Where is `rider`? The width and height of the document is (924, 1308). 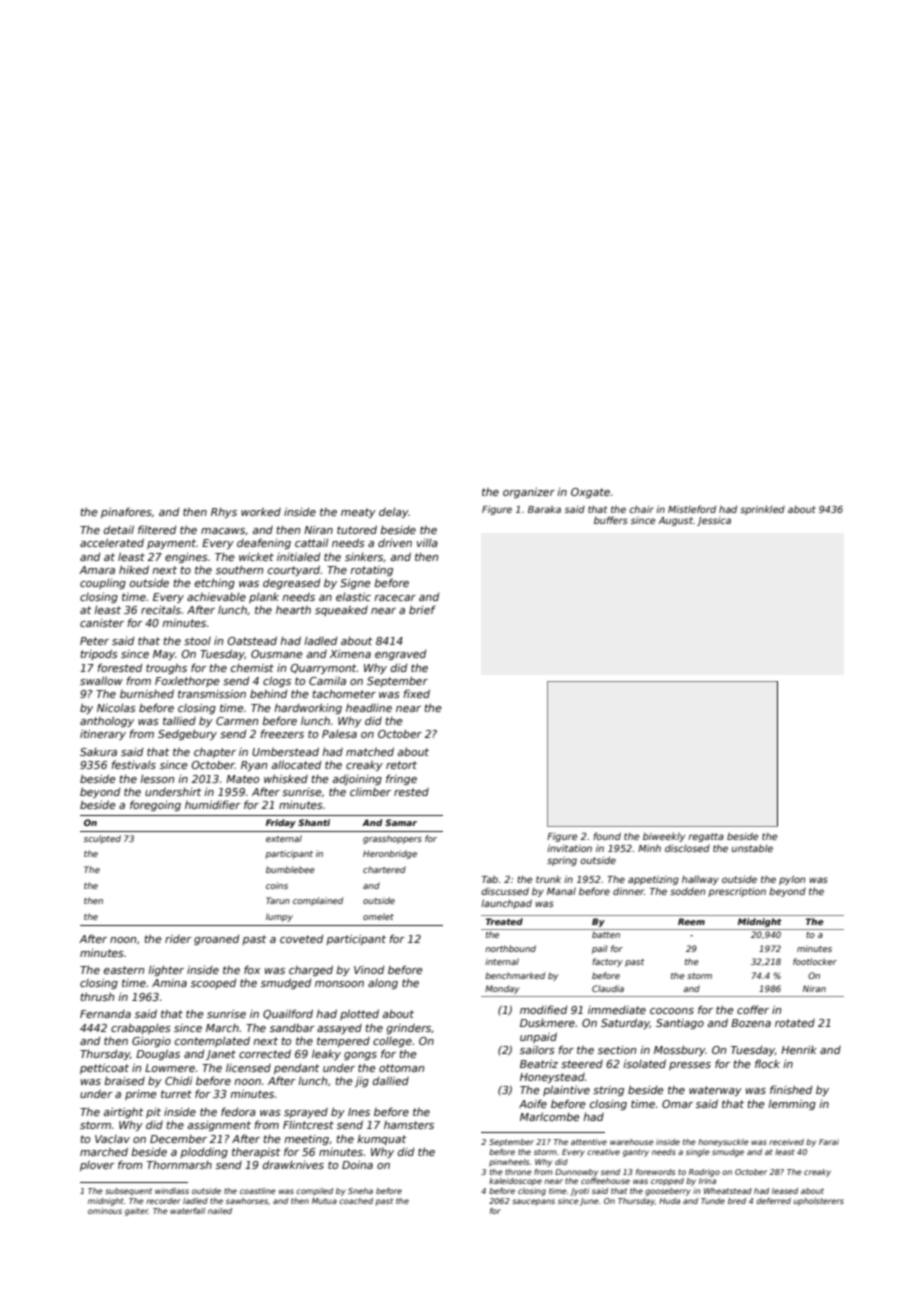
rider is located at coordinates (178, 939).
